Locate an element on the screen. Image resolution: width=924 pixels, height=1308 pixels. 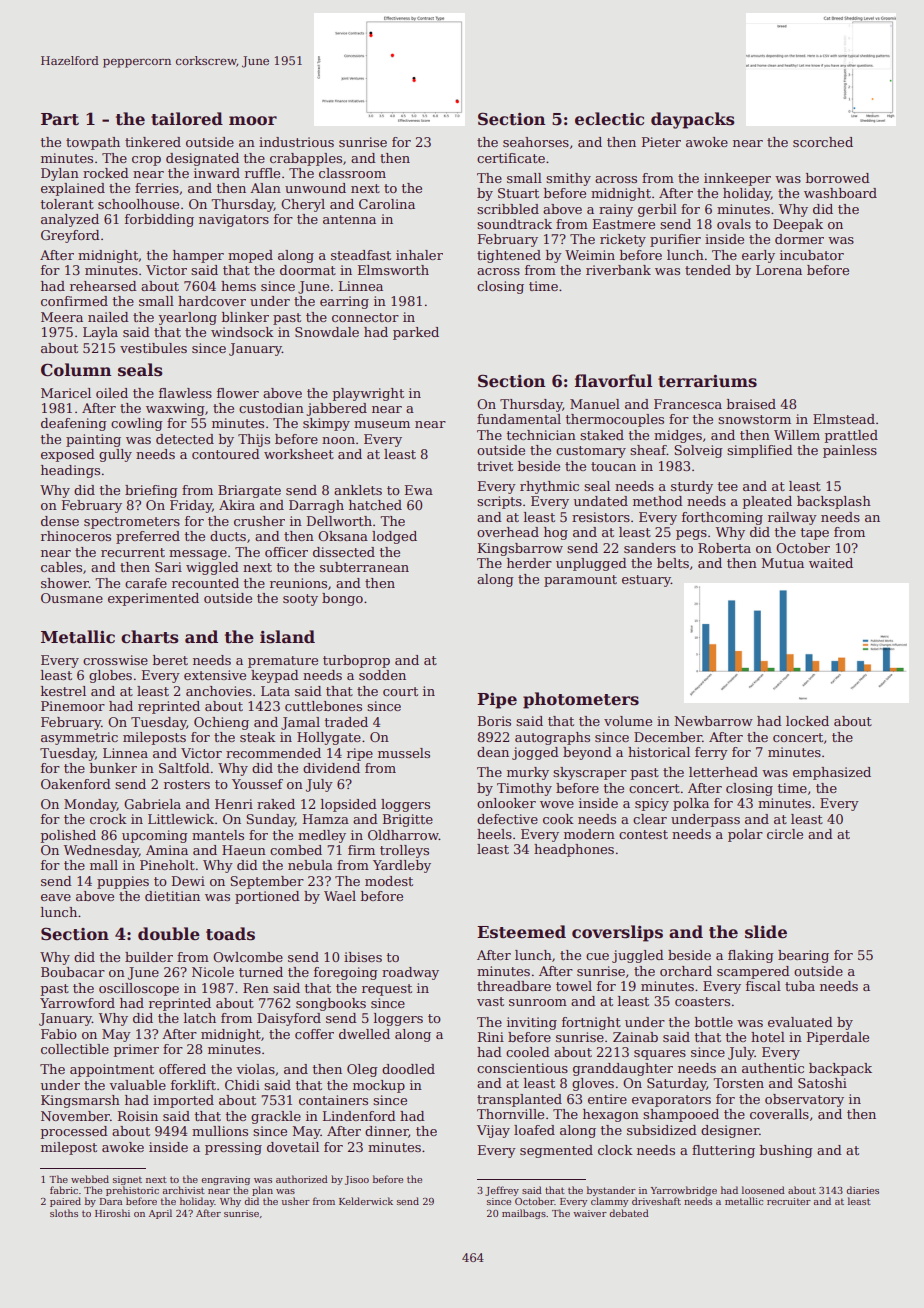
borrowed is located at coordinates (838, 178).
